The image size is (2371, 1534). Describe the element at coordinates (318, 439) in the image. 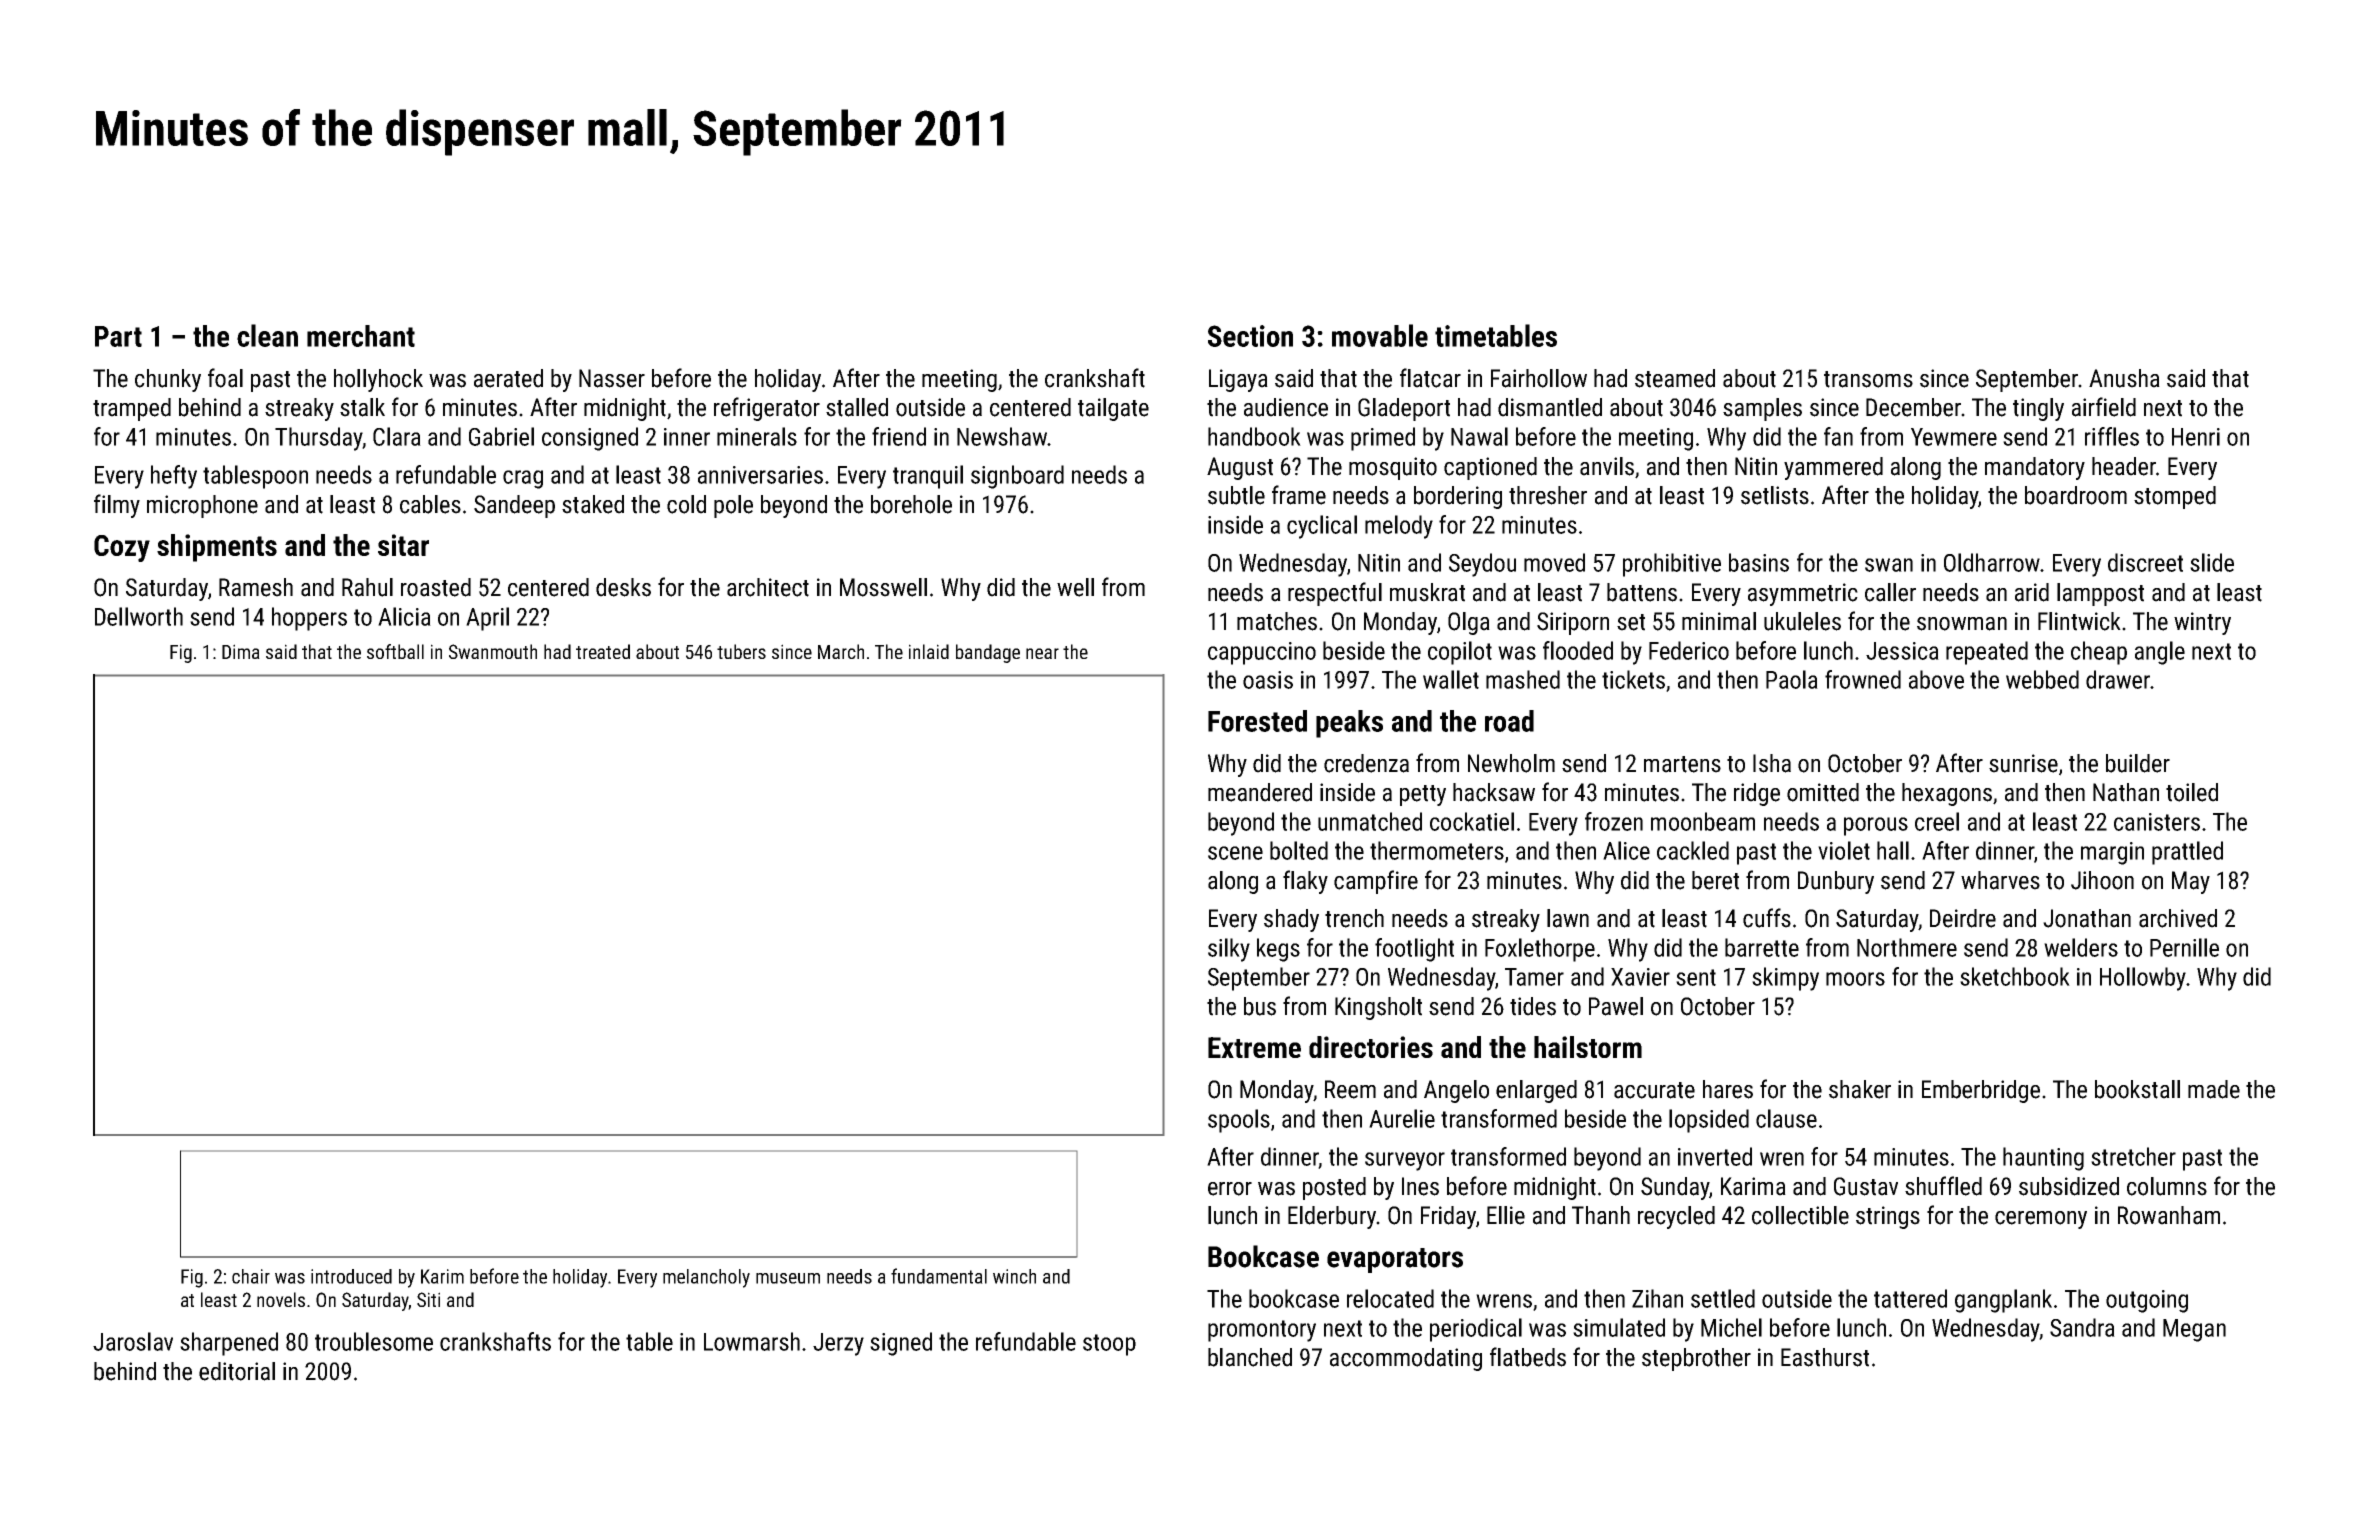

I see `Thursday` at that location.
